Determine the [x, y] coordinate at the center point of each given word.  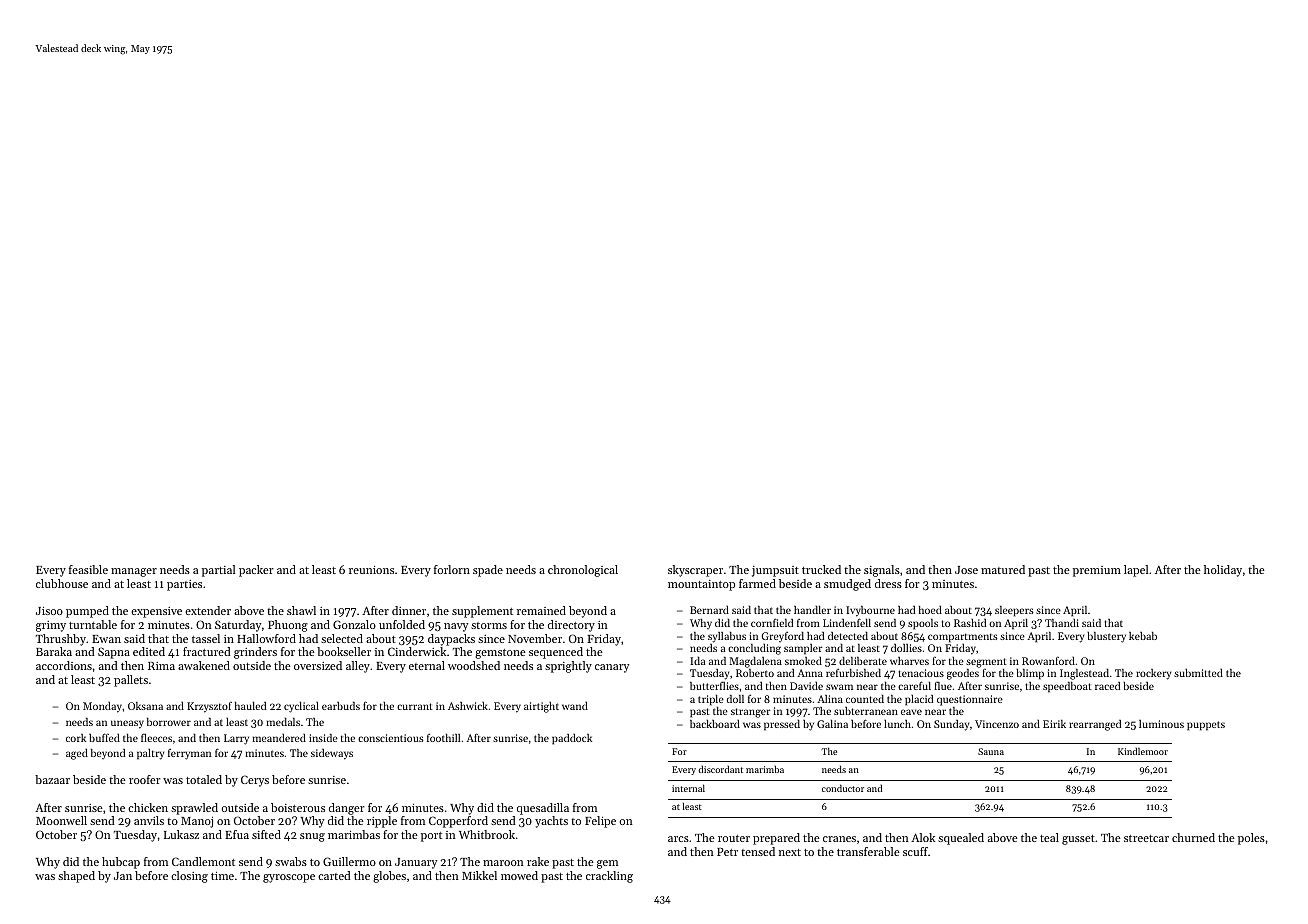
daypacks [451, 640]
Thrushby [61, 640]
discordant [720, 769]
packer [256, 571]
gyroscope [289, 878]
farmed [757, 583]
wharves [909, 661]
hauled [250, 706]
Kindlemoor [1143, 751]
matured [1003, 569]
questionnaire [970, 700]
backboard [715, 724]
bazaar [52, 779]
